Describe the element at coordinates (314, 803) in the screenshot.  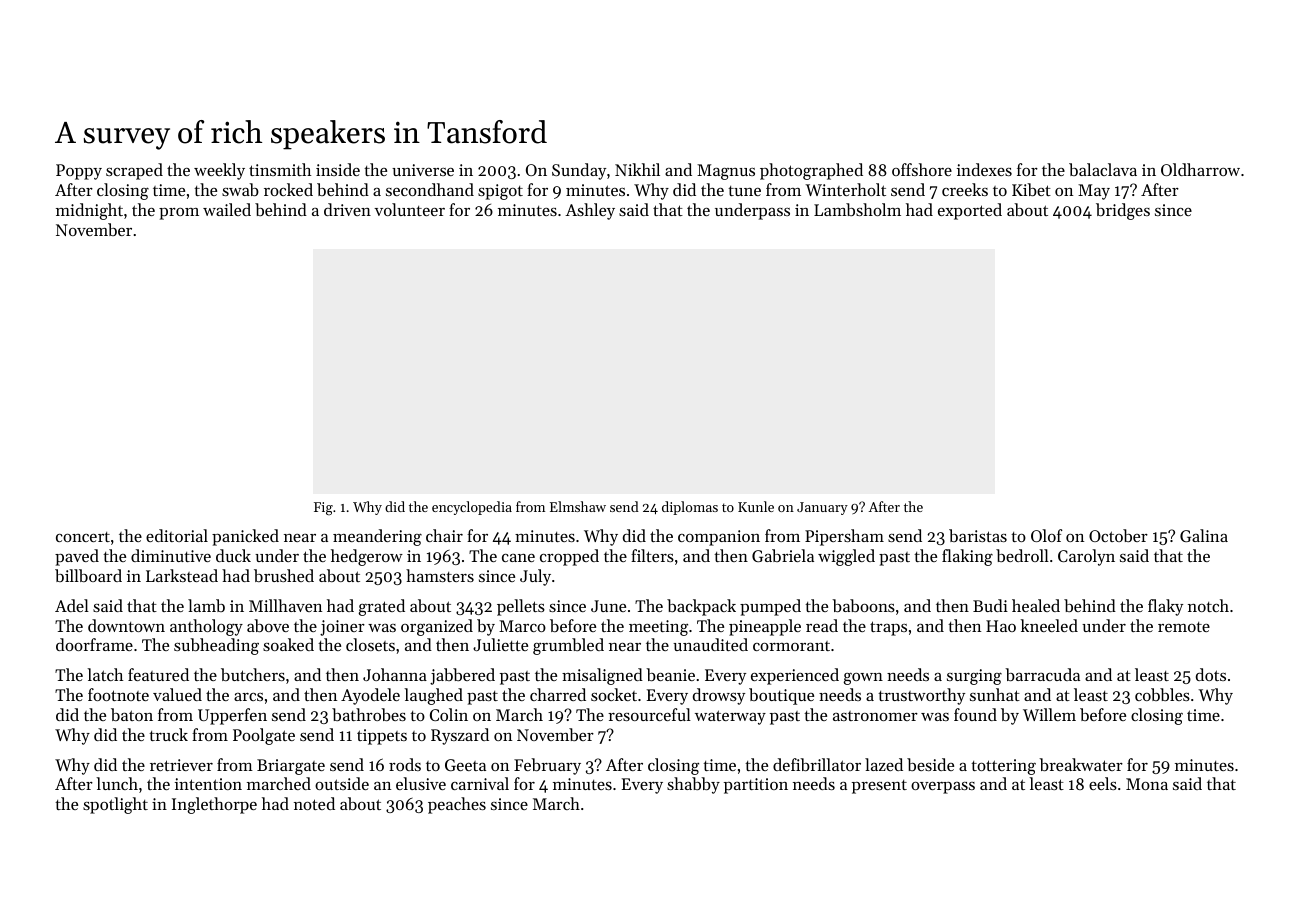
I see `noted` at that location.
